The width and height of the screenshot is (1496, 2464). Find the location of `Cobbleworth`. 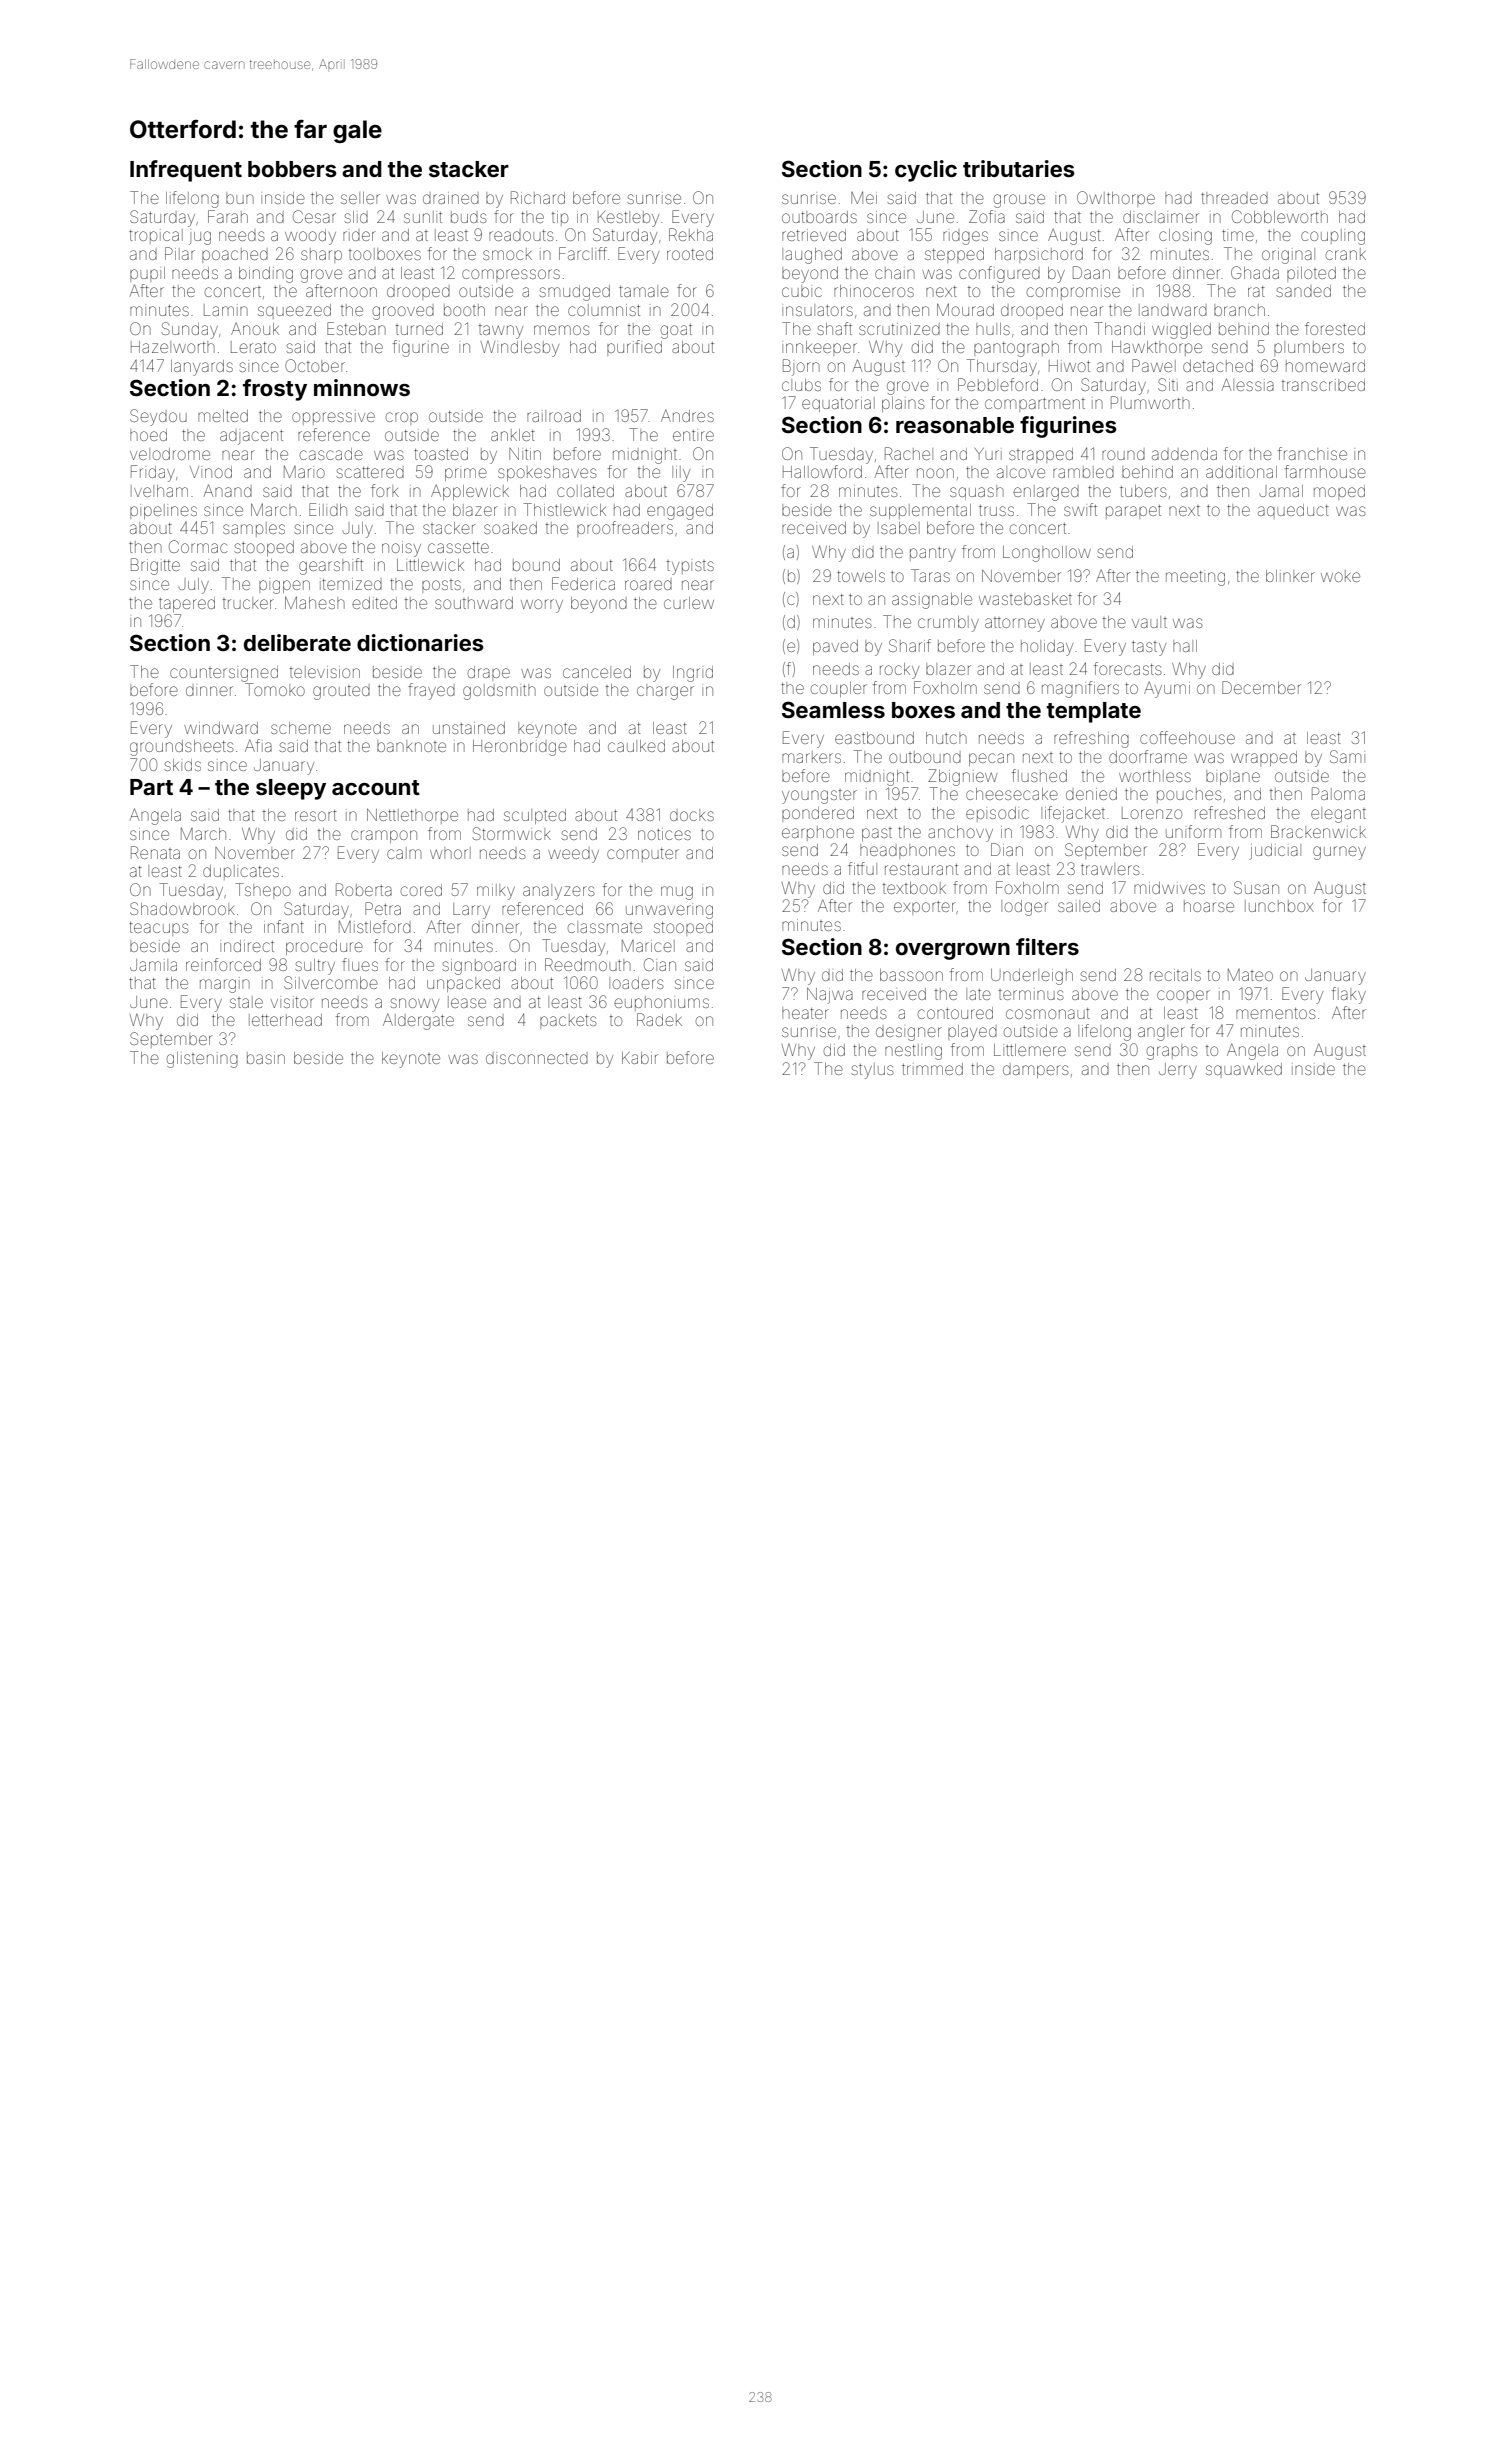

Cobbleworth is located at coordinates (1280, 216).
